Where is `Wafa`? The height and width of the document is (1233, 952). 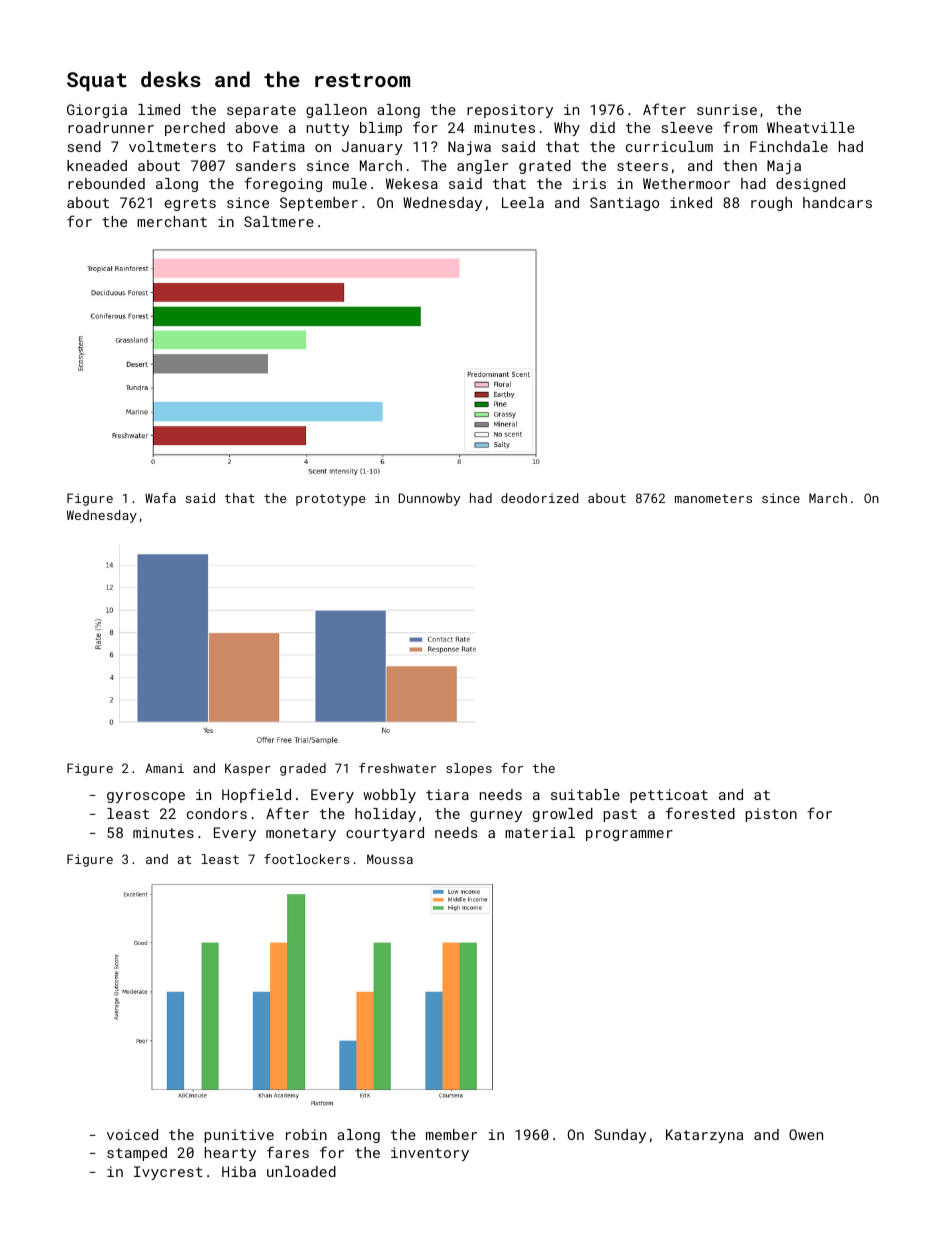
Wafa is located at coordinates (160, 498).
